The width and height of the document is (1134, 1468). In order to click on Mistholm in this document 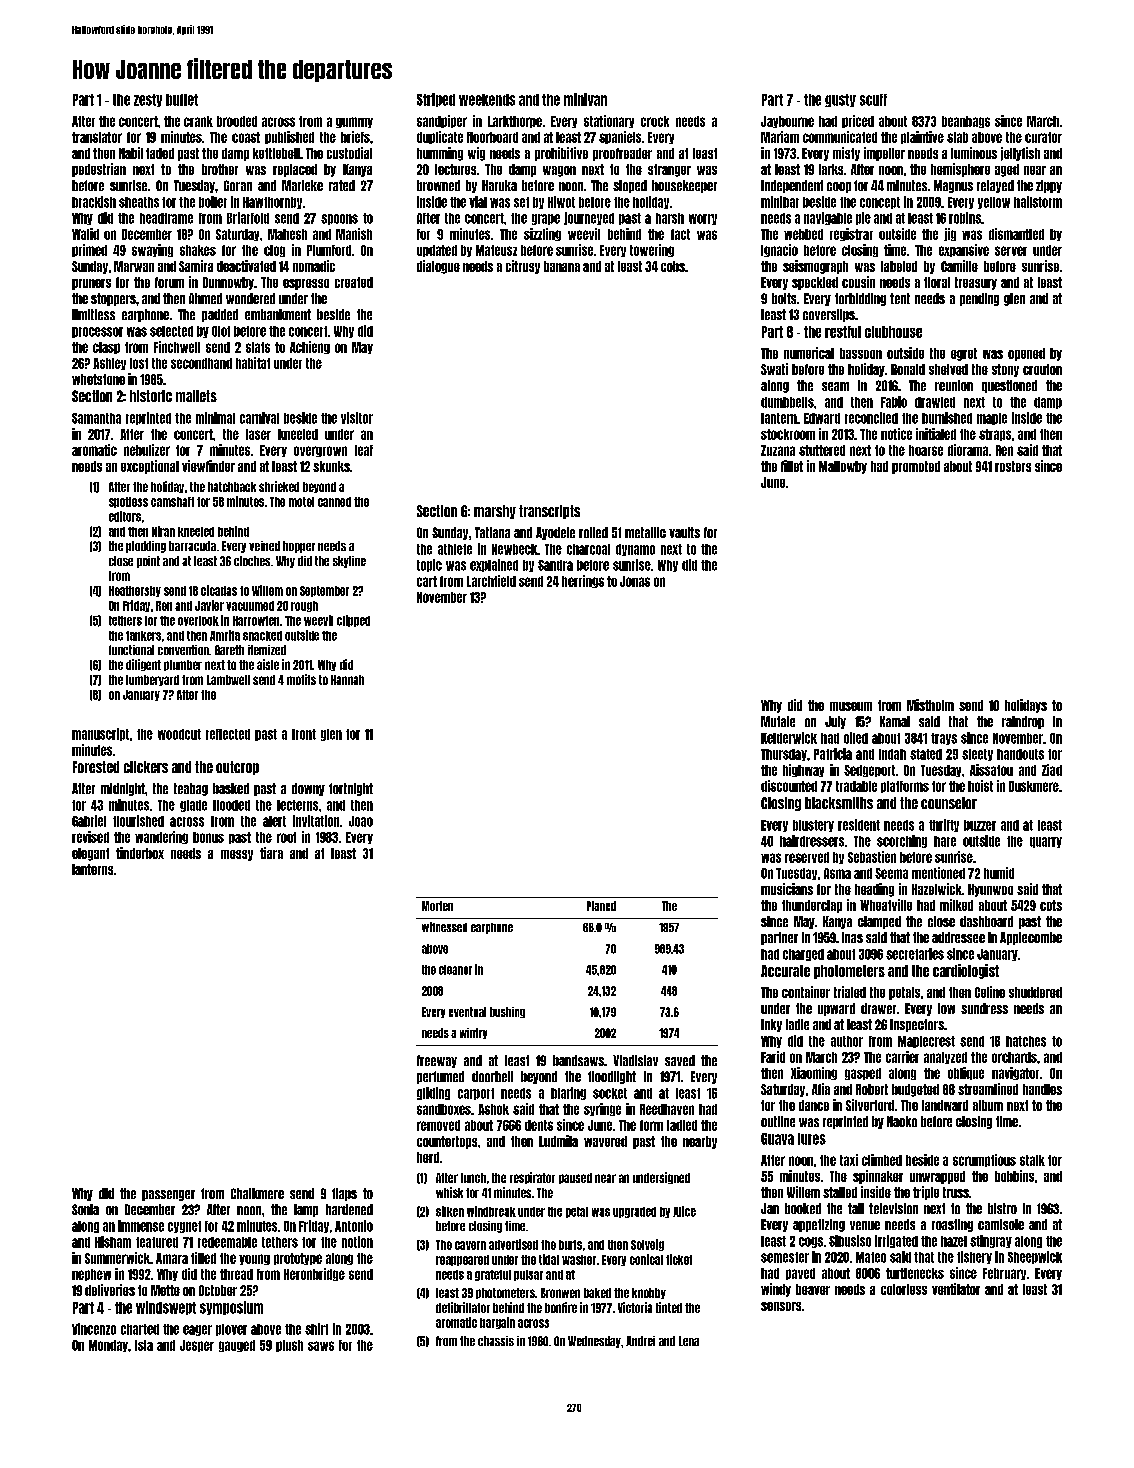, I will do `click(930, 705)`.
